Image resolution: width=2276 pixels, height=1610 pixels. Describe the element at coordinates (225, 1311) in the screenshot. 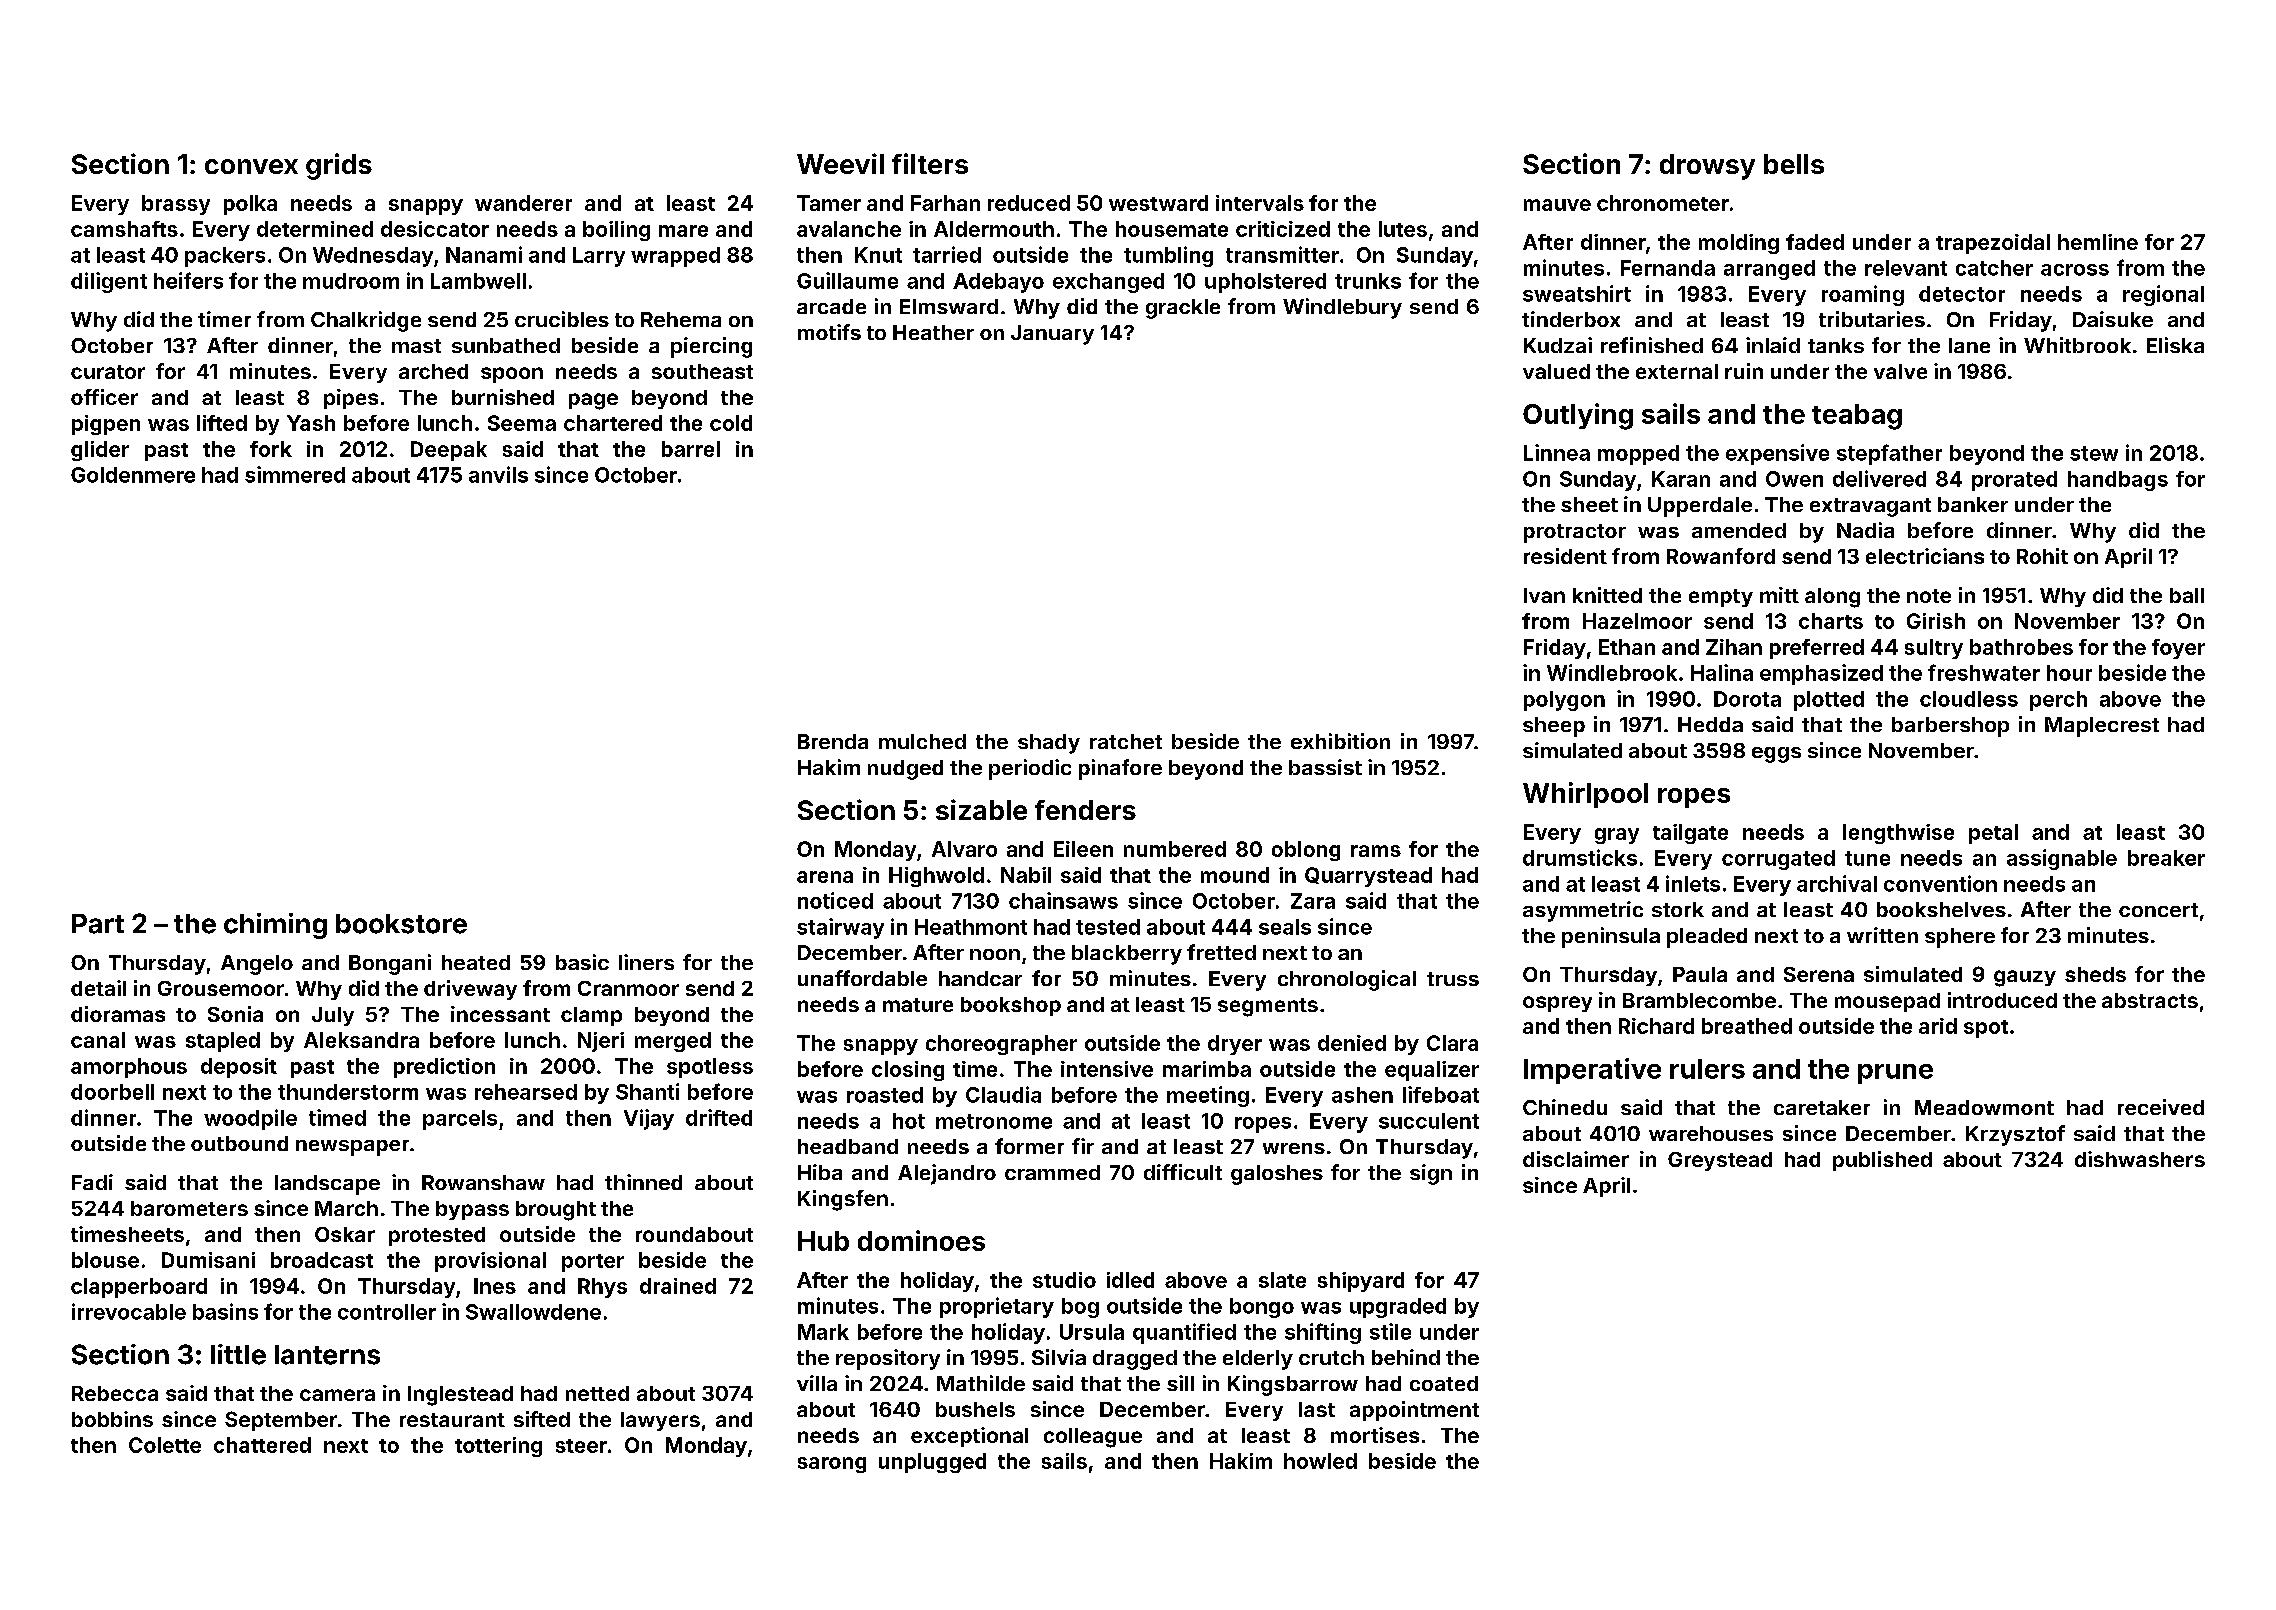

I see `basins` at that location.
